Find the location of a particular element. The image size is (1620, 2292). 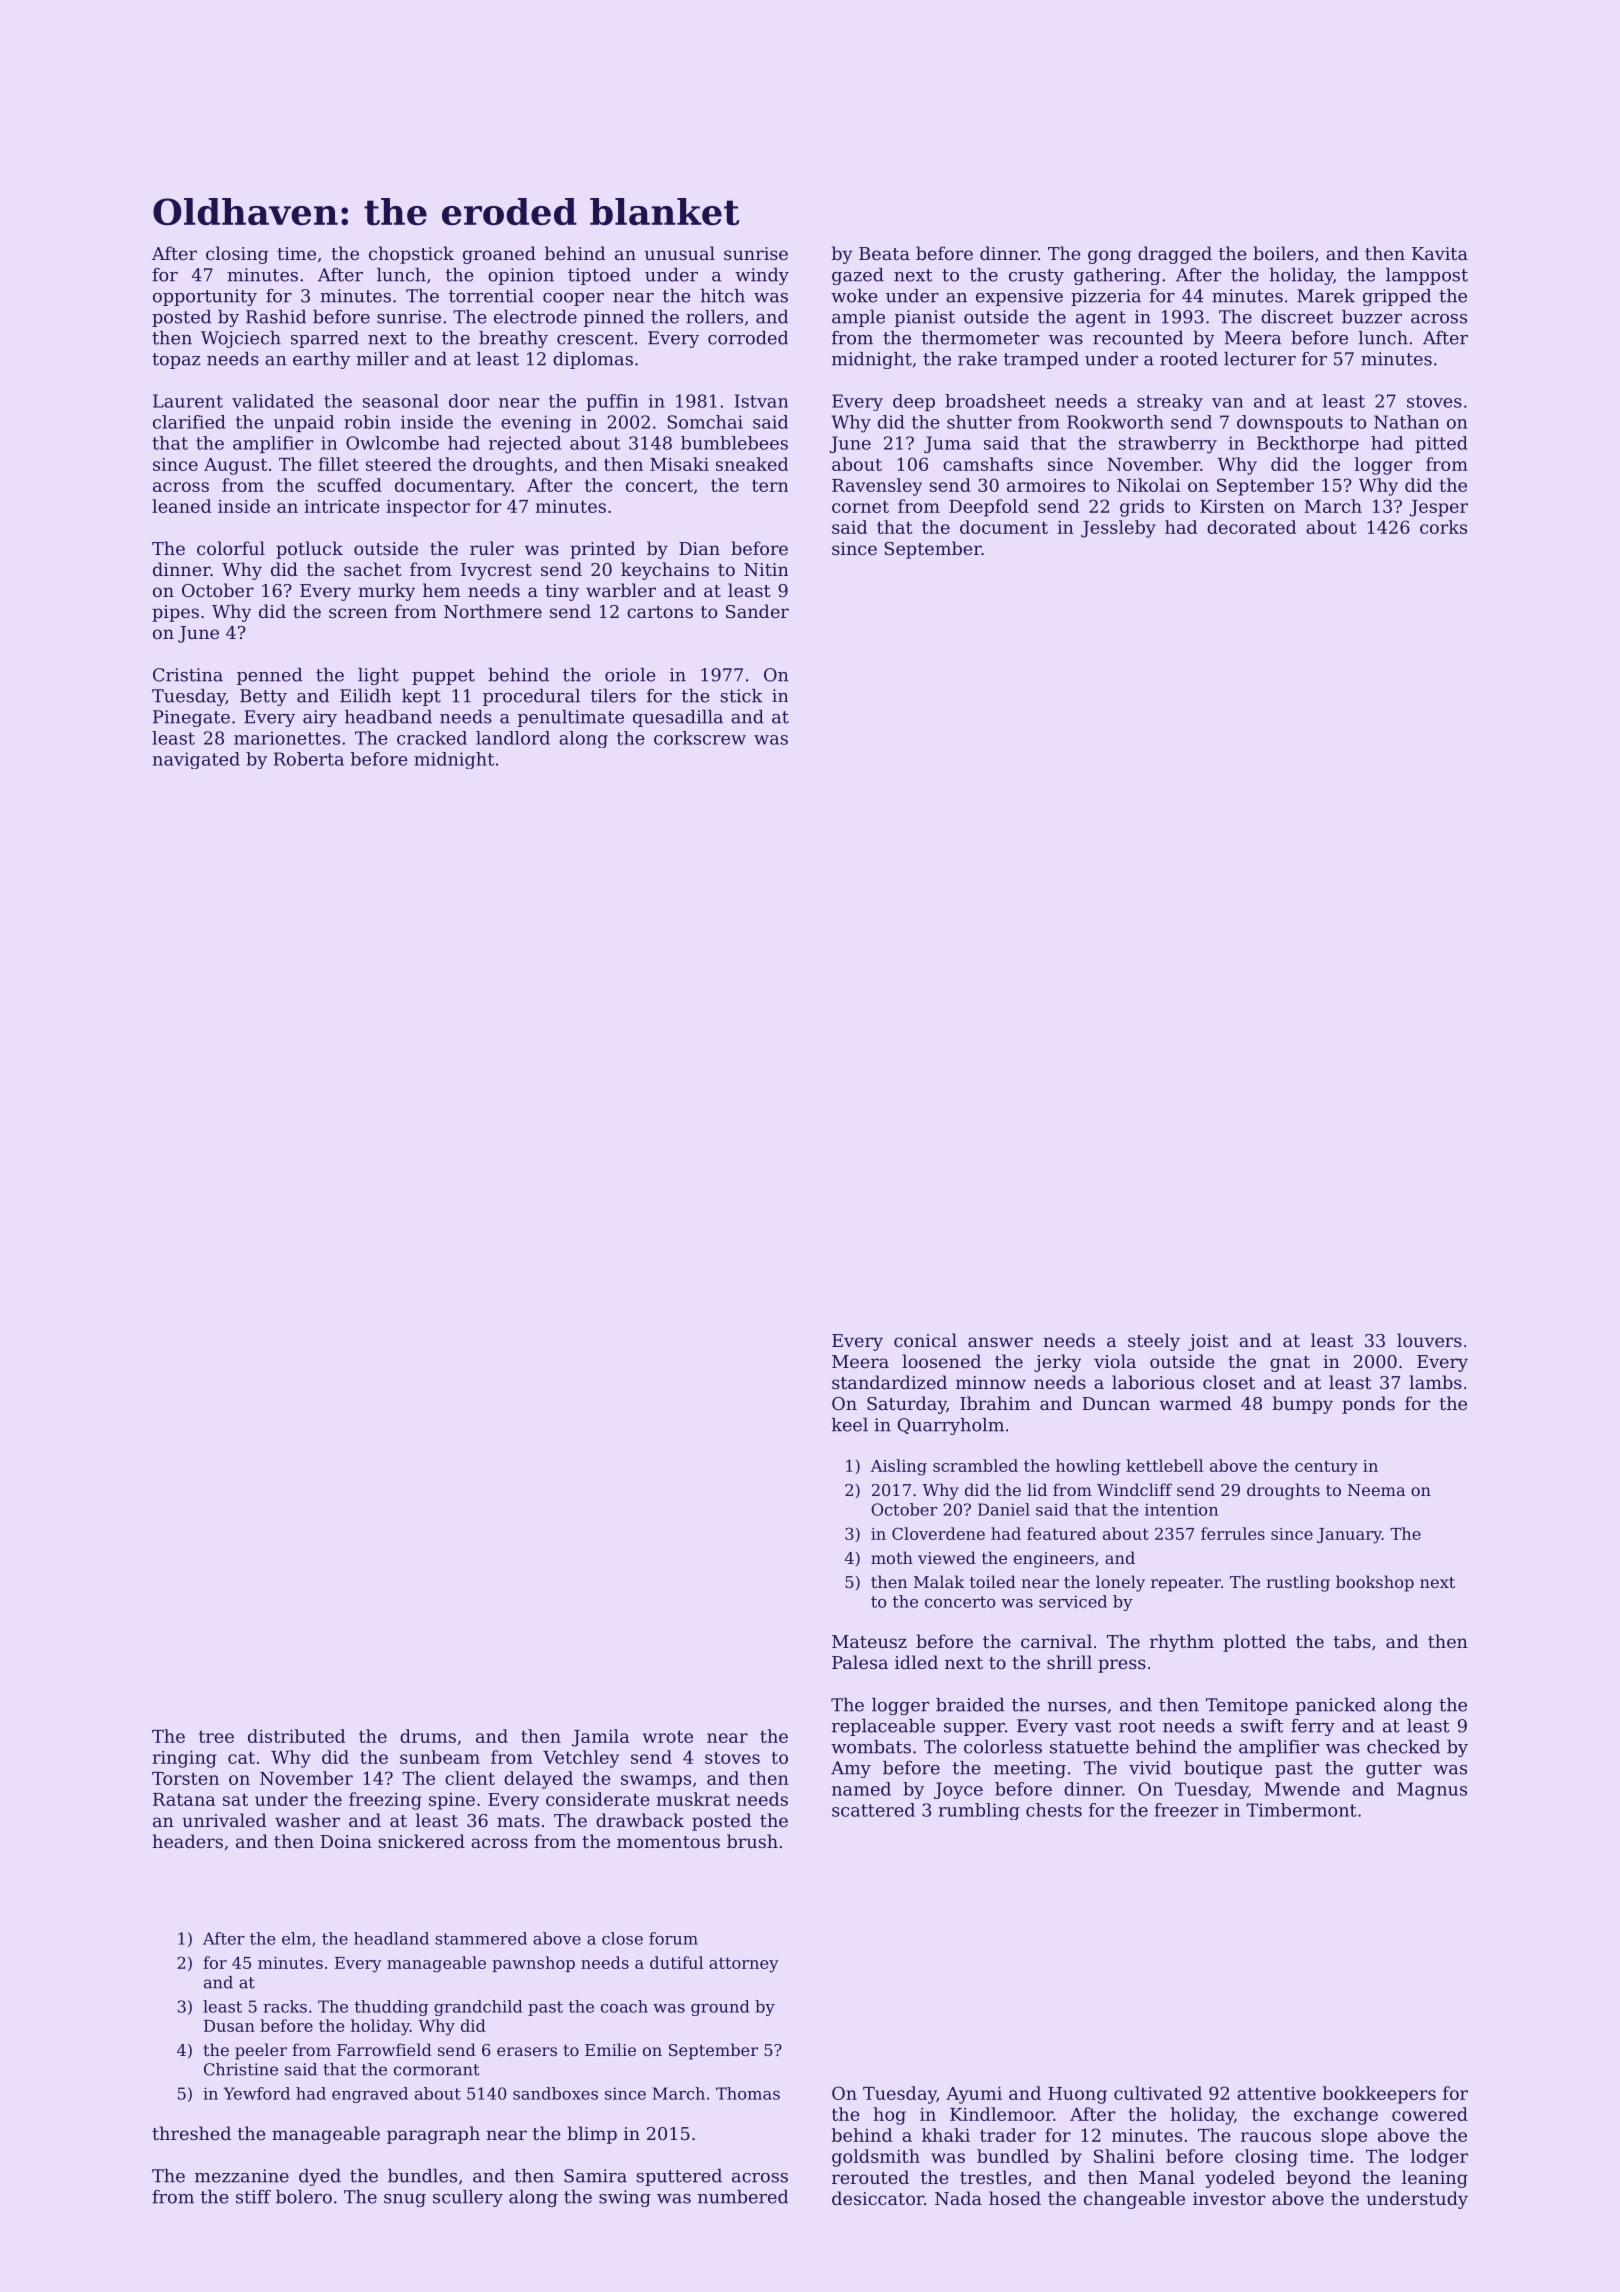

ferry is located at coordinates (1313, 1727).
